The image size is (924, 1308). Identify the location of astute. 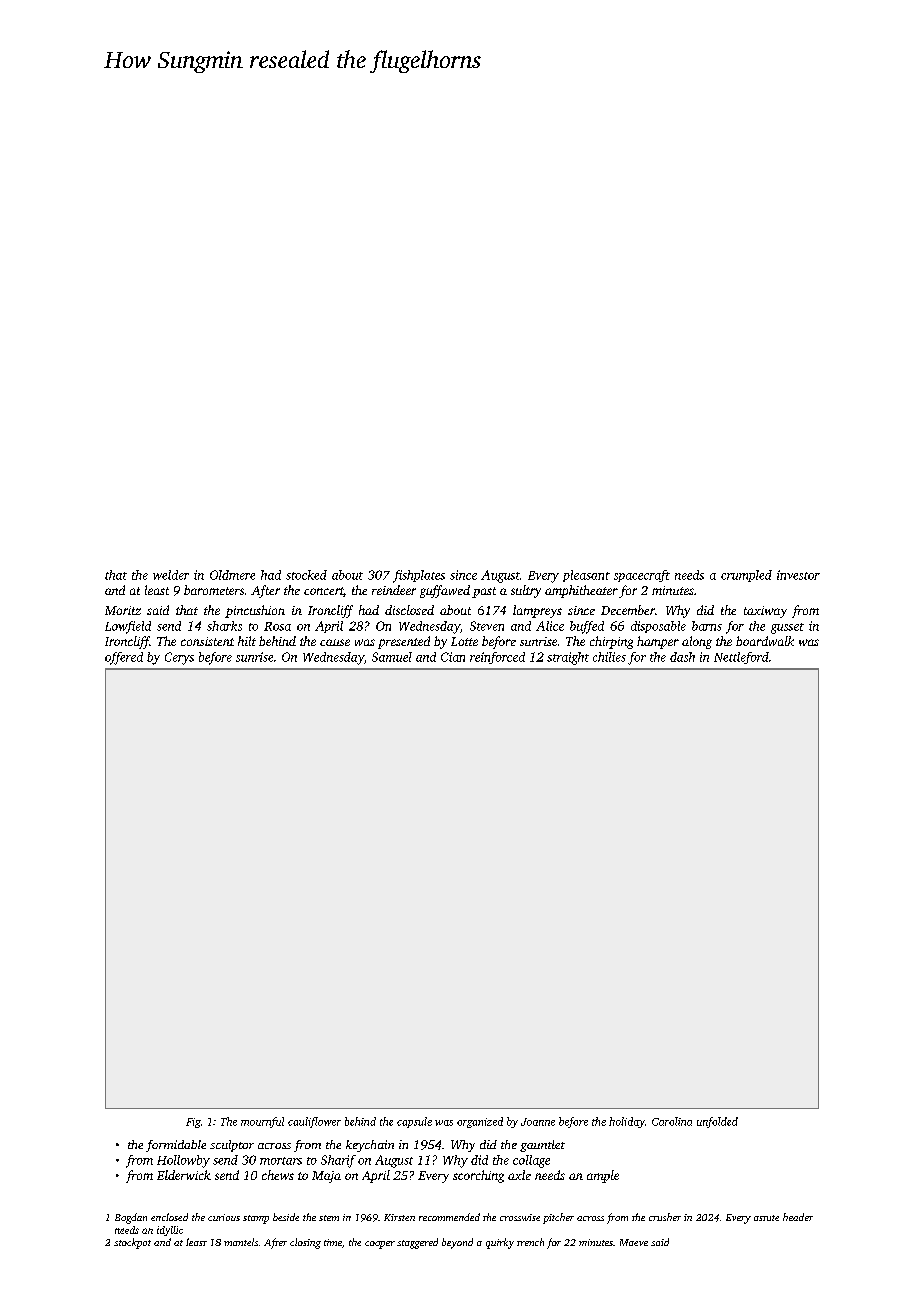
(766, 1218).
